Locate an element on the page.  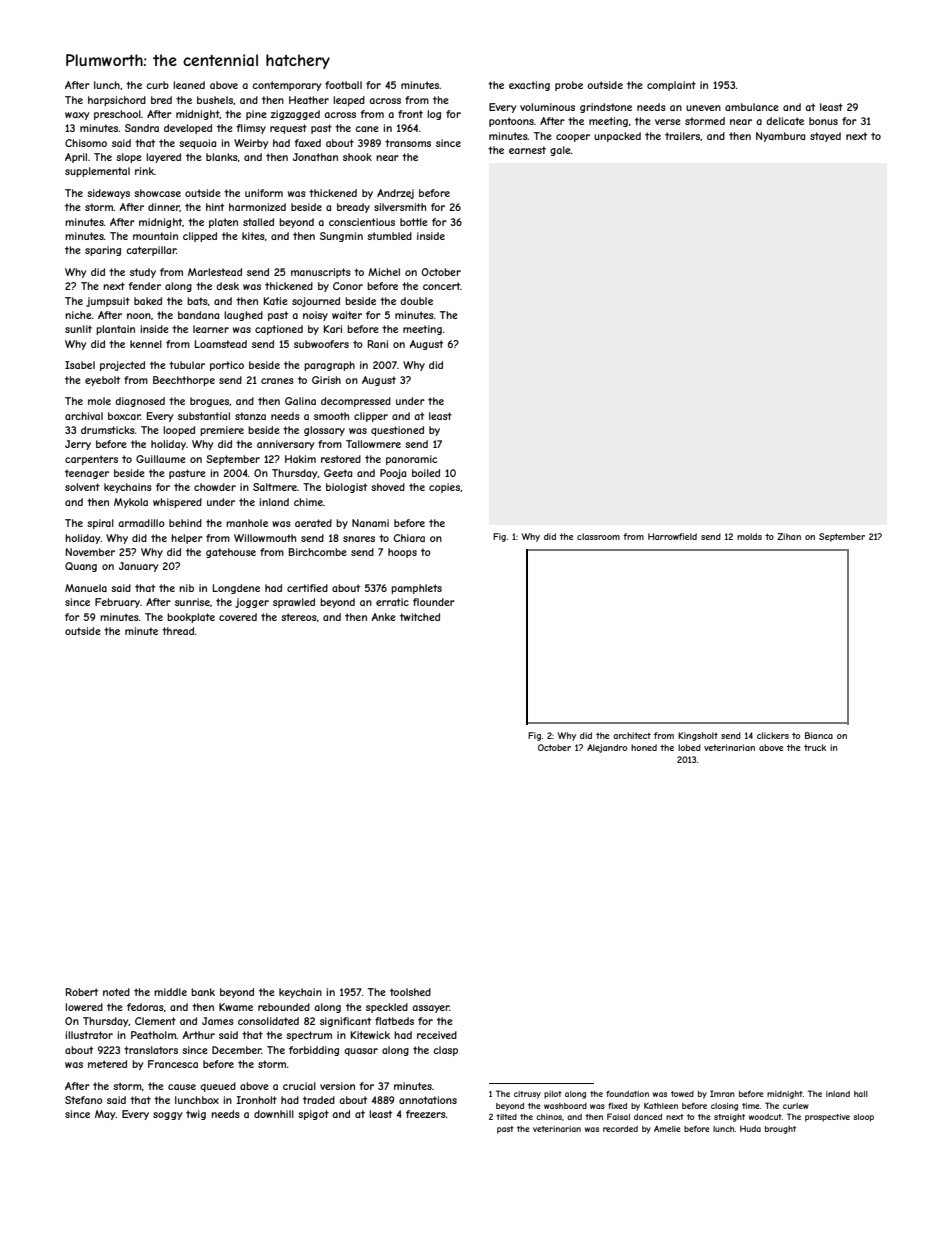
classroom is located at coordinates (598, 536).
